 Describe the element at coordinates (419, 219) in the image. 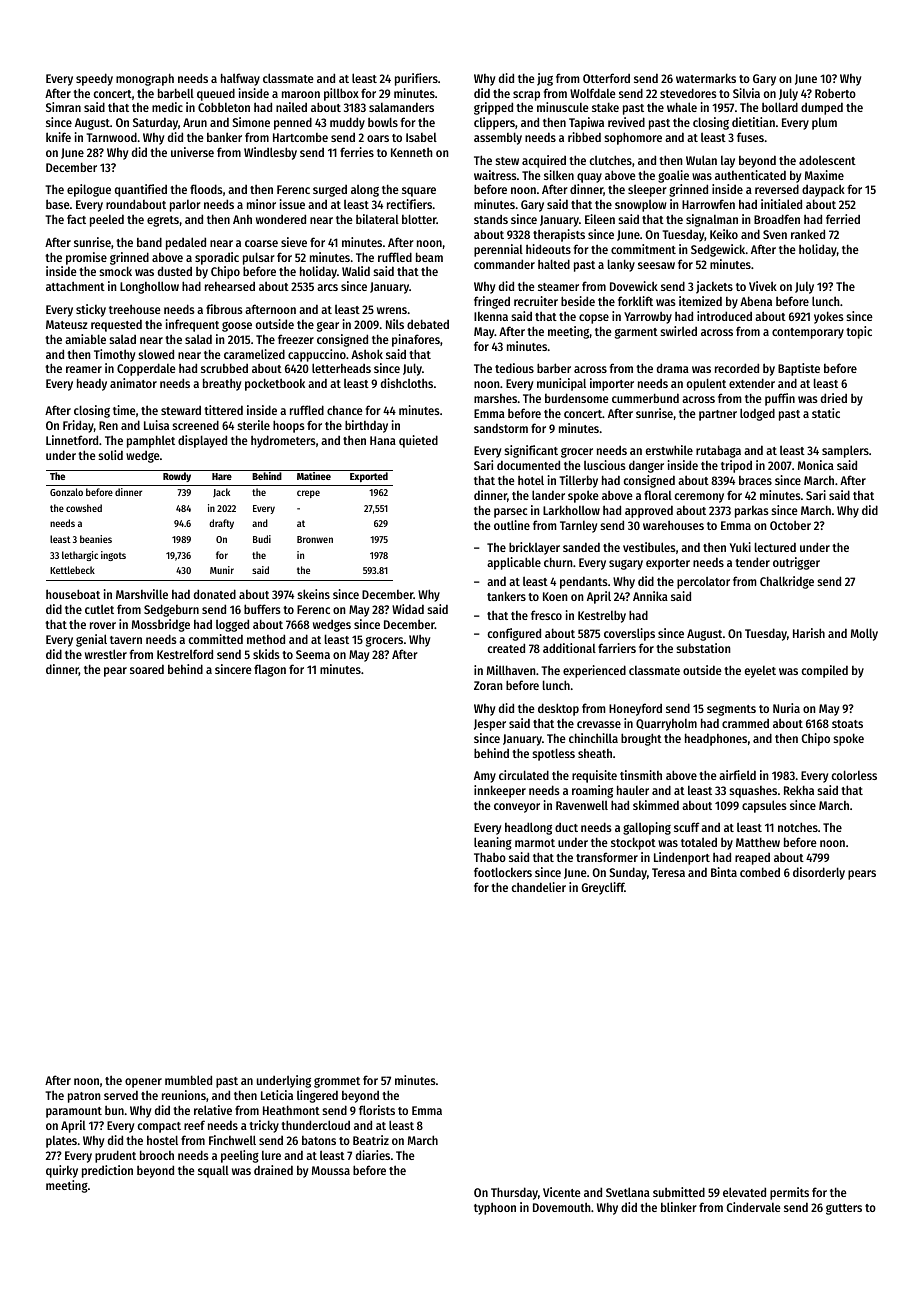

I see `blotter` at that location.
